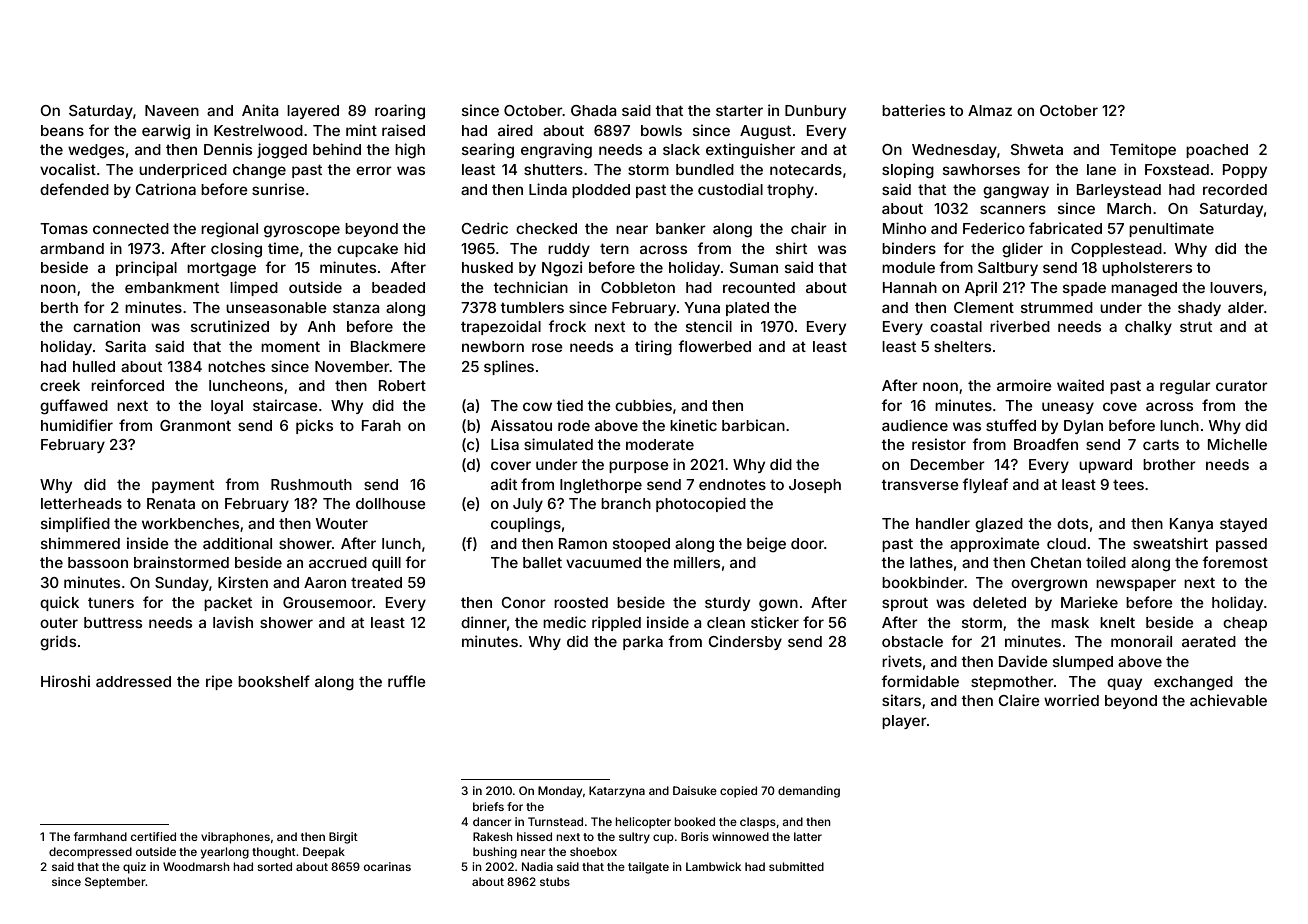 This screenshot has height=924, width=1308. Describe the element at coordinates (990, 110) in the screenshot. I see `Almaz` at that location.
